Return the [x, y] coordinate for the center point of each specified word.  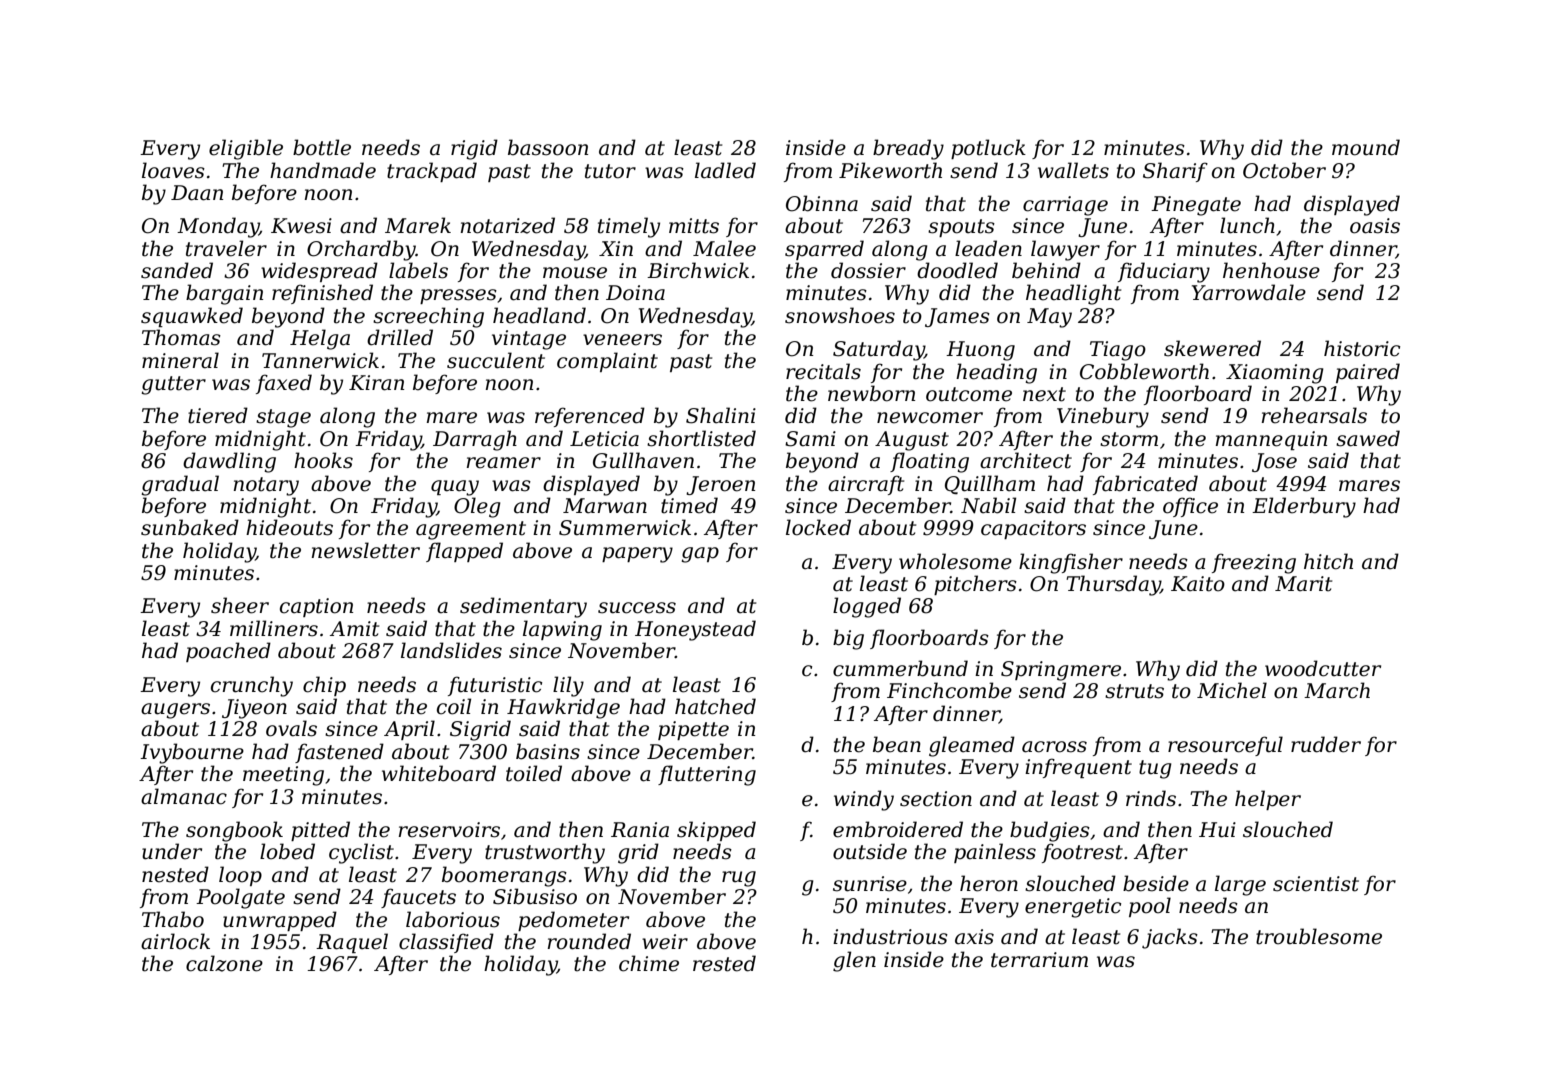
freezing [1254, 563]
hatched [715, 706]
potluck [988, 149]
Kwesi [301, 226]
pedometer [573, 921]
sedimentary [523, 607]
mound [1366, 147]
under [172, 851]
